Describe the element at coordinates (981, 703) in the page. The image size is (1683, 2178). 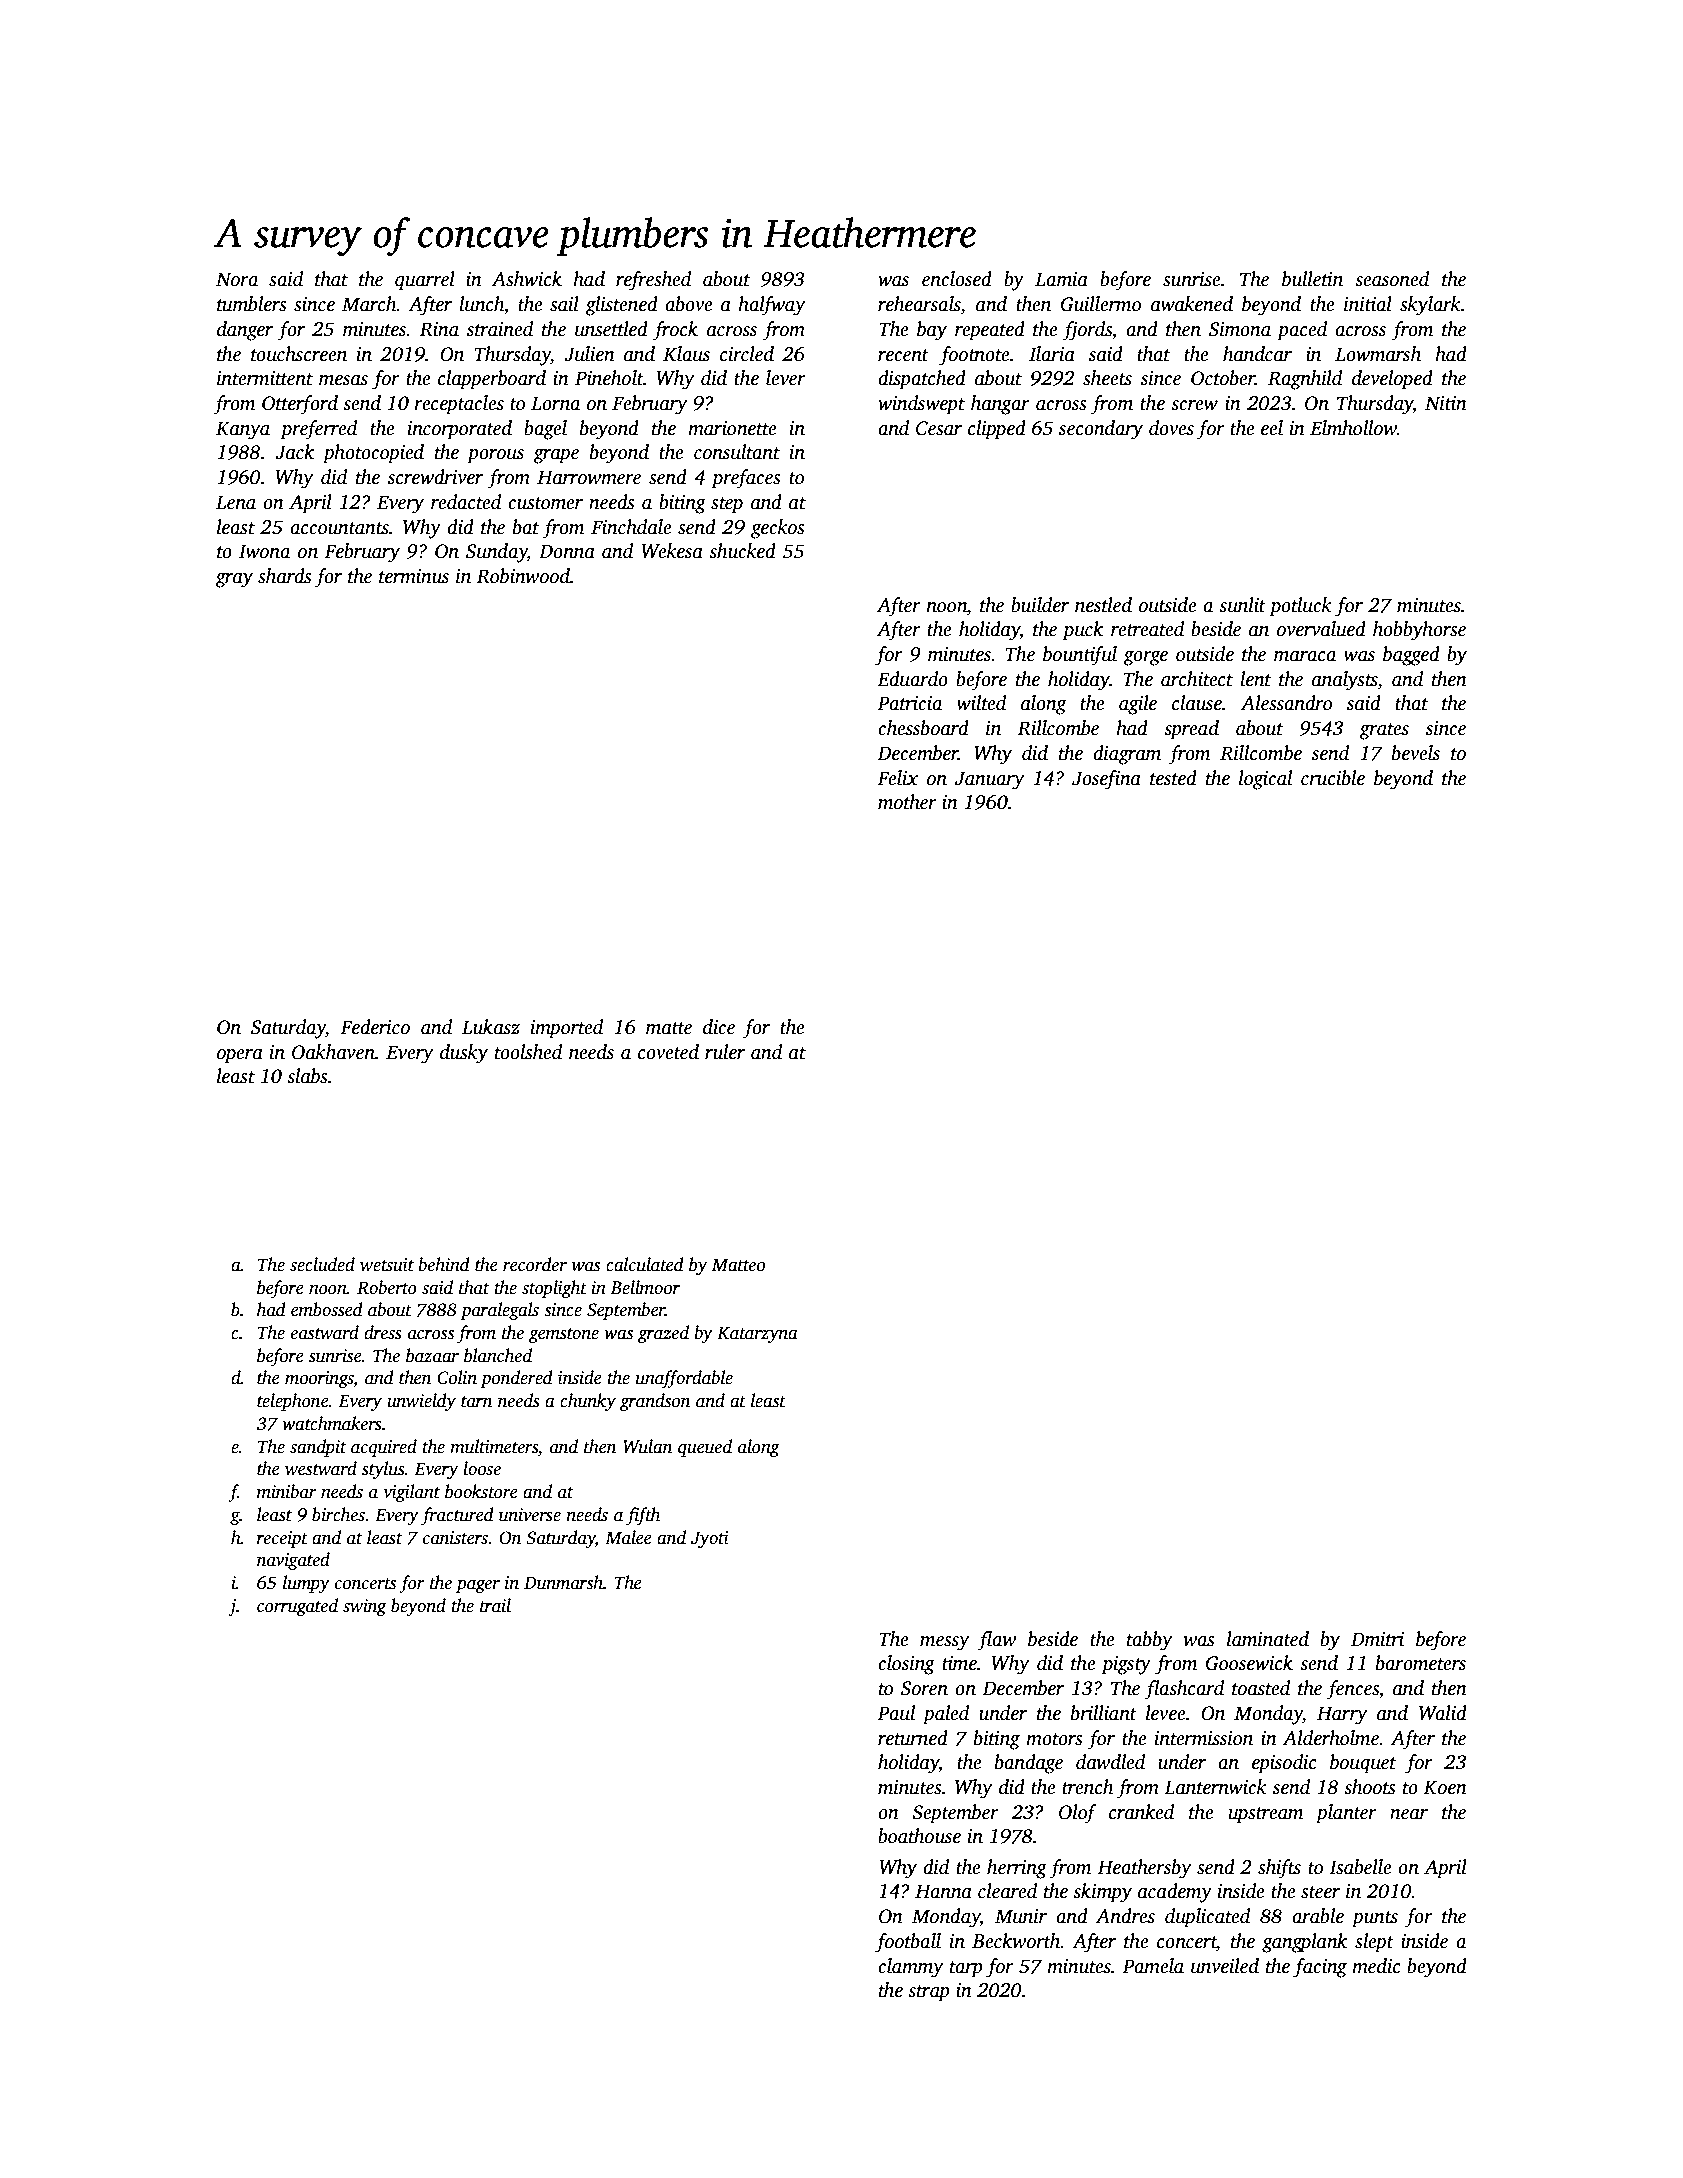
I see `wilted` at that location.
